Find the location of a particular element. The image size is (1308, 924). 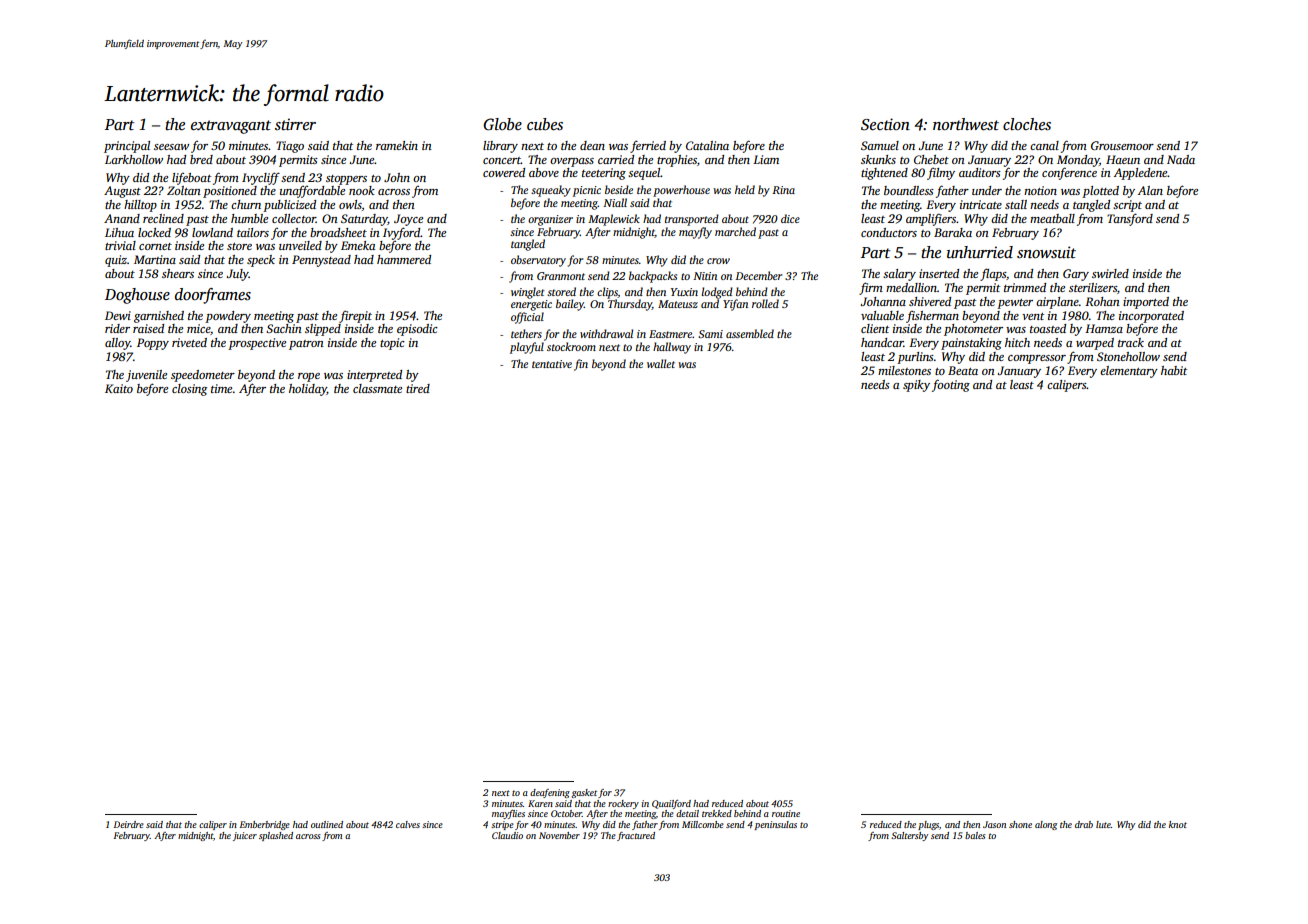

wallet is located at coordinates (661, 363).
